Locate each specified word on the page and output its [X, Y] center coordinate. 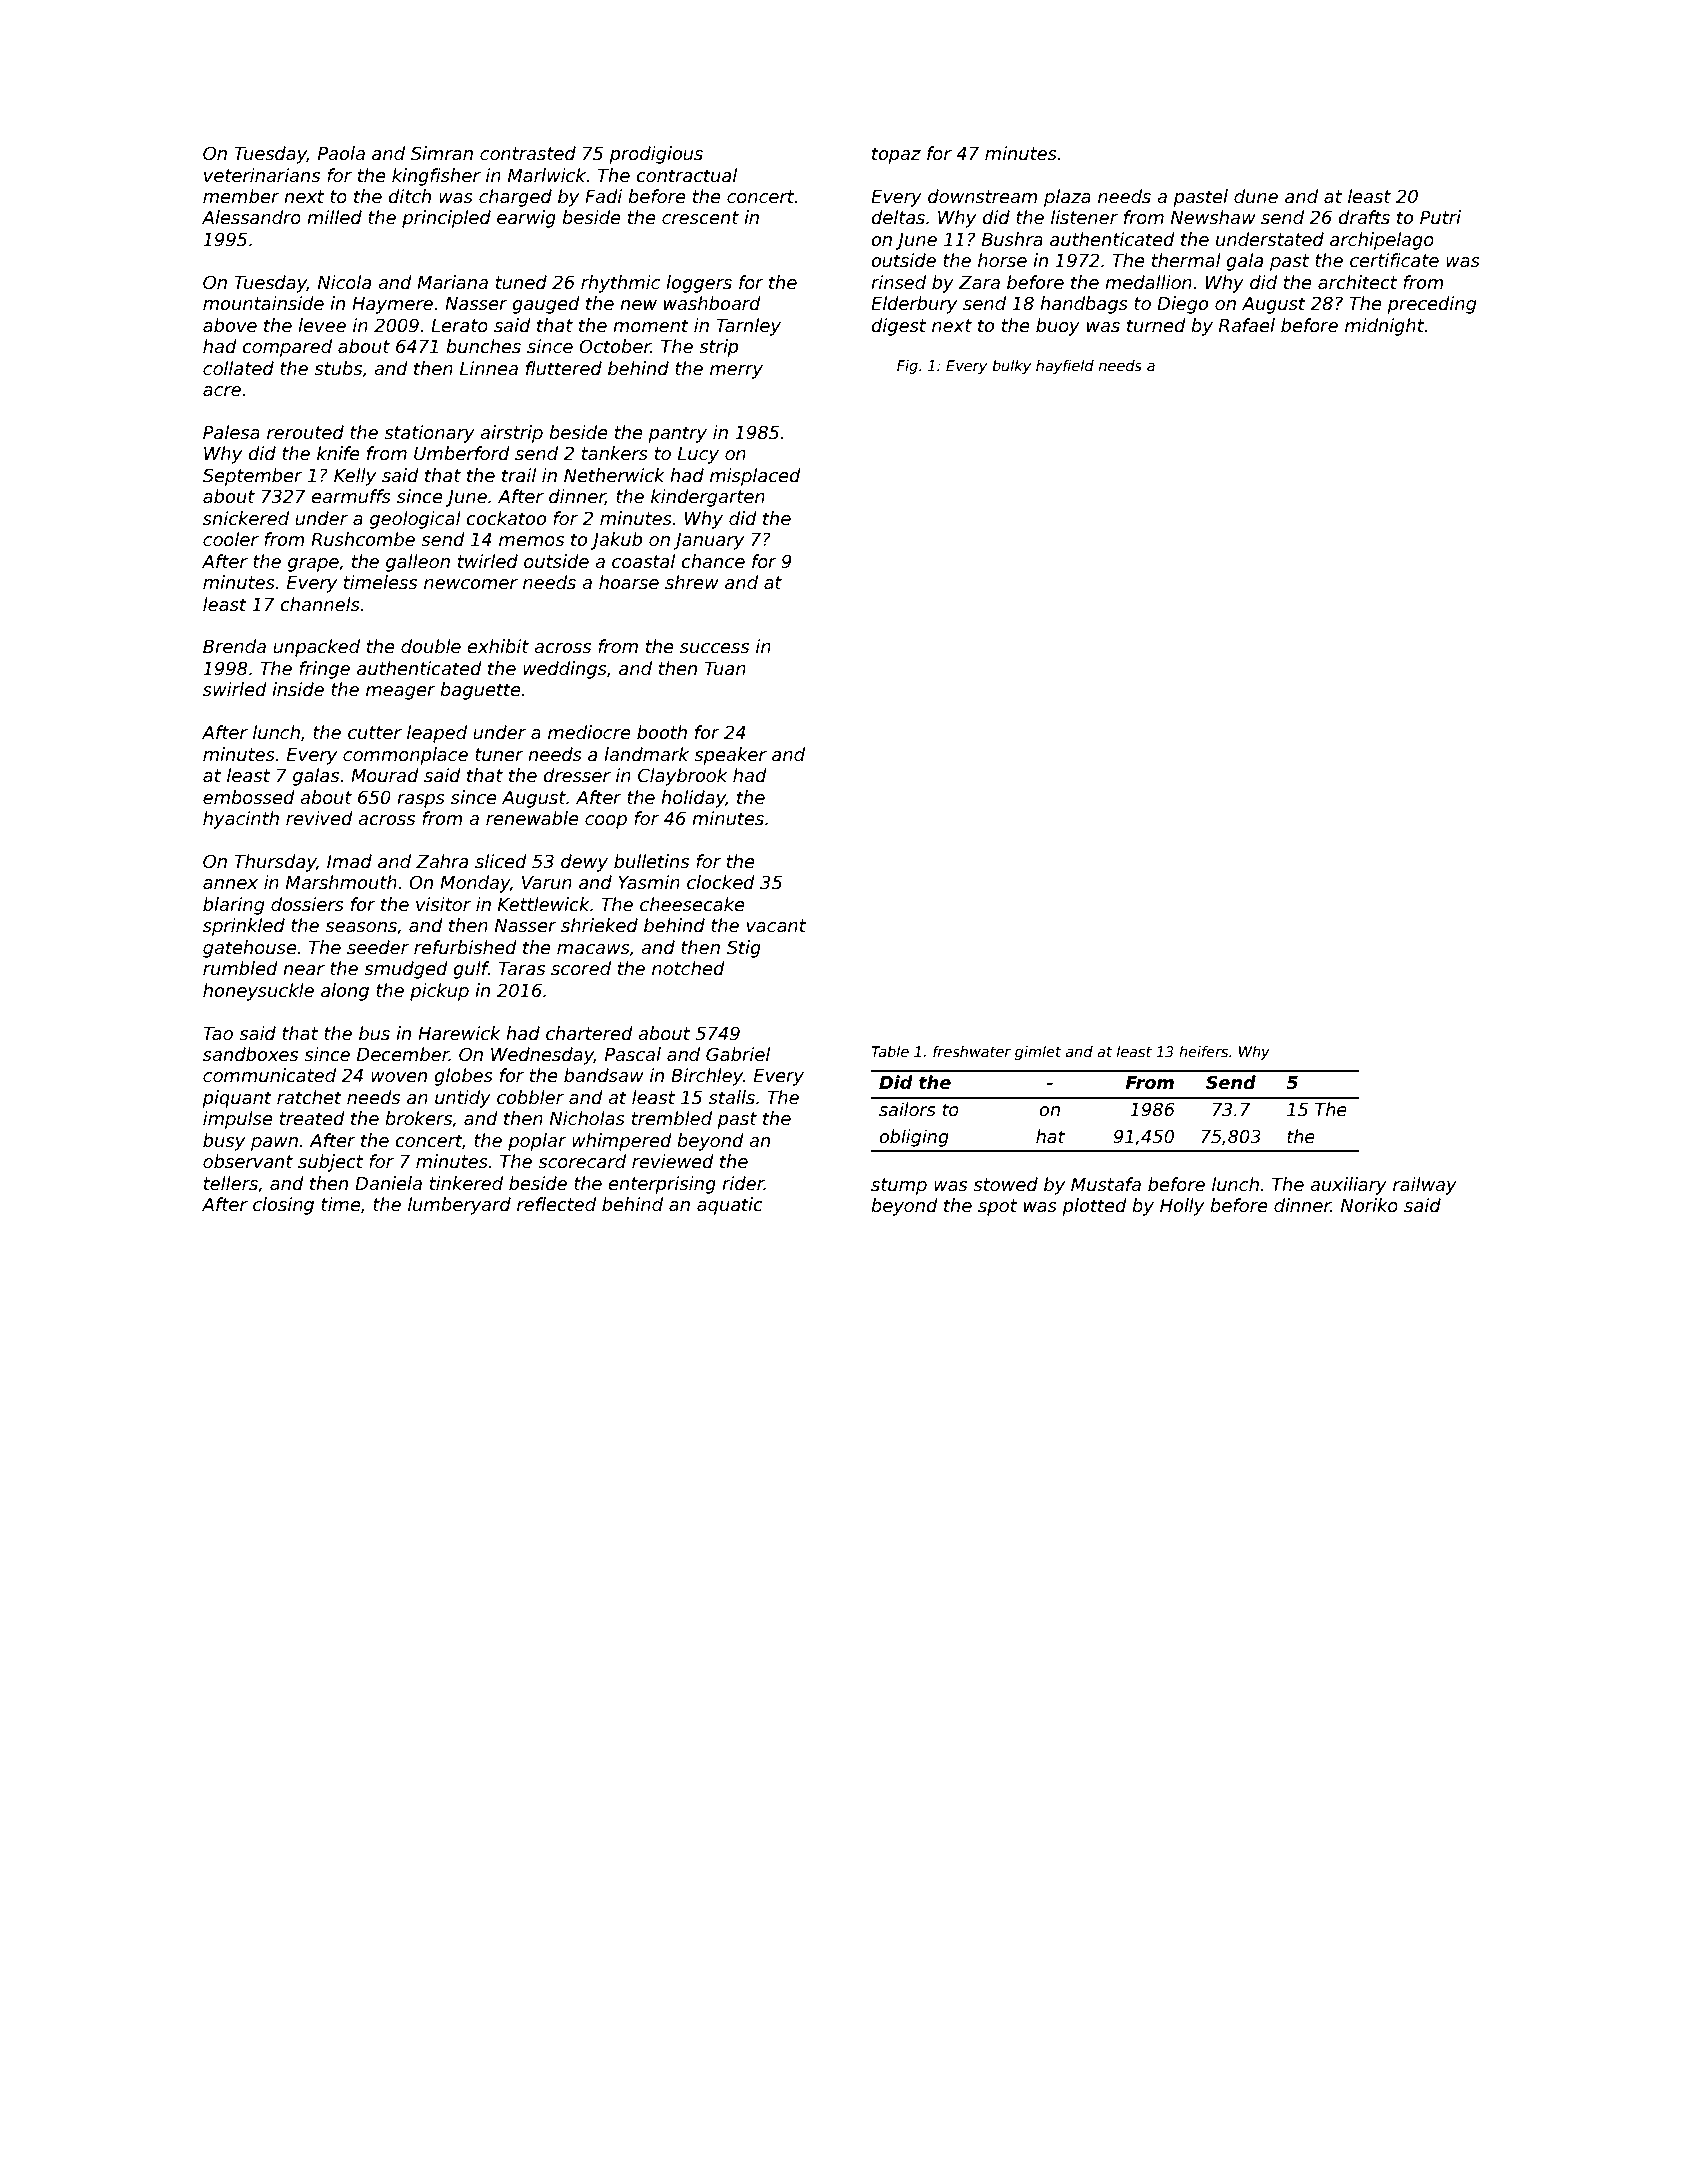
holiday [693, 799]
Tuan [725, 669]
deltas [898, 217]
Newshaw [1213, 217]
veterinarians [262, 175]
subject [330, 1163]
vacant [776, 926]
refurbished [465, 947]
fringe [324, 670]
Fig [907, 367]
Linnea [489, 368]
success [714, 648]
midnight [1385, 327]
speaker [730, 756]
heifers [1203, 1051]
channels [320, 604]
